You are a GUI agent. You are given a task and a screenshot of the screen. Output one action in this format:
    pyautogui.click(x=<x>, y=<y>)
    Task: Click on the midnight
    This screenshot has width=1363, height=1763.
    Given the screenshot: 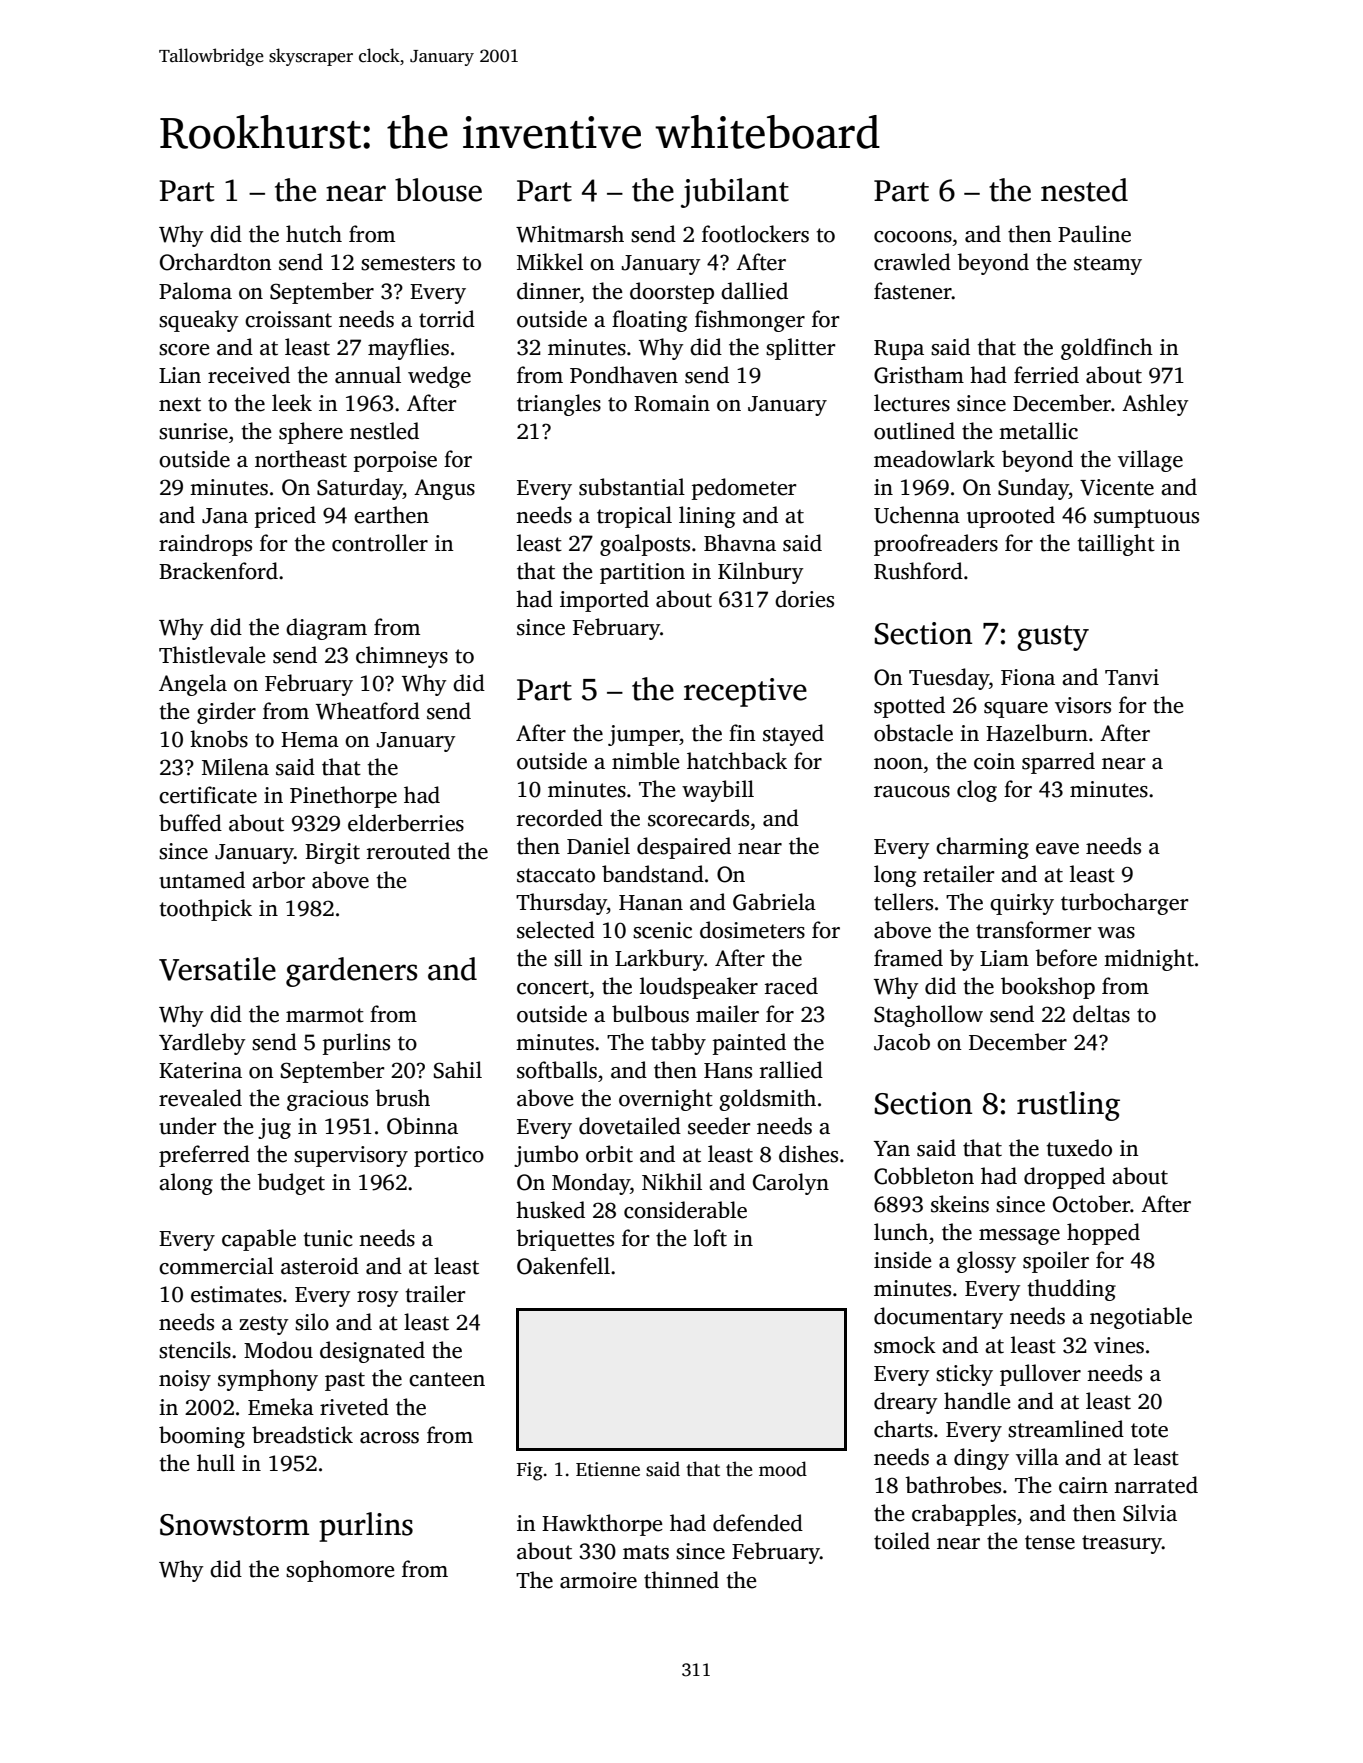 What is the action you would take?
    pyautogui.click(x=1149, y=960)
